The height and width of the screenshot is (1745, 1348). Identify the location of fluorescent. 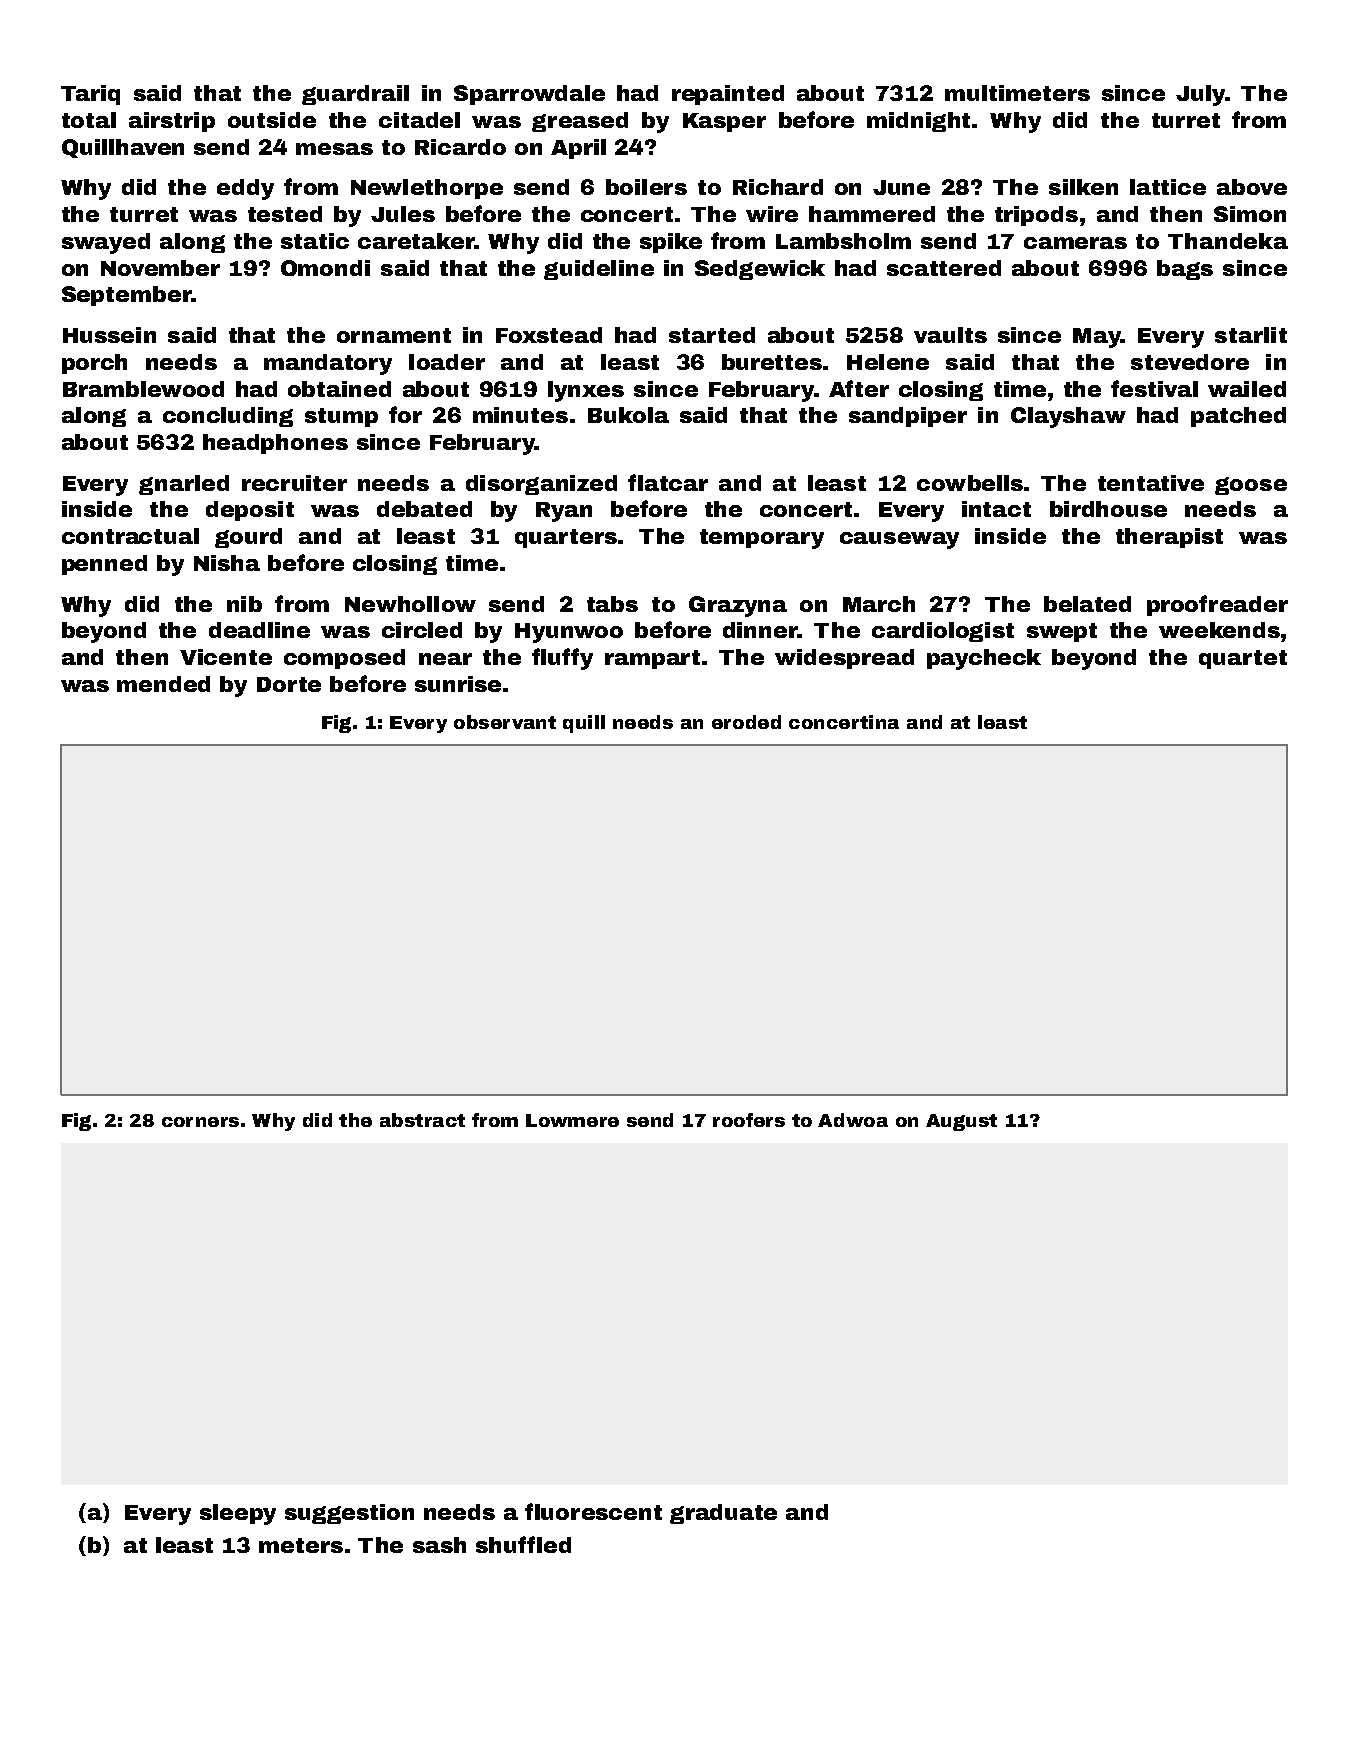
(593, 1511).
